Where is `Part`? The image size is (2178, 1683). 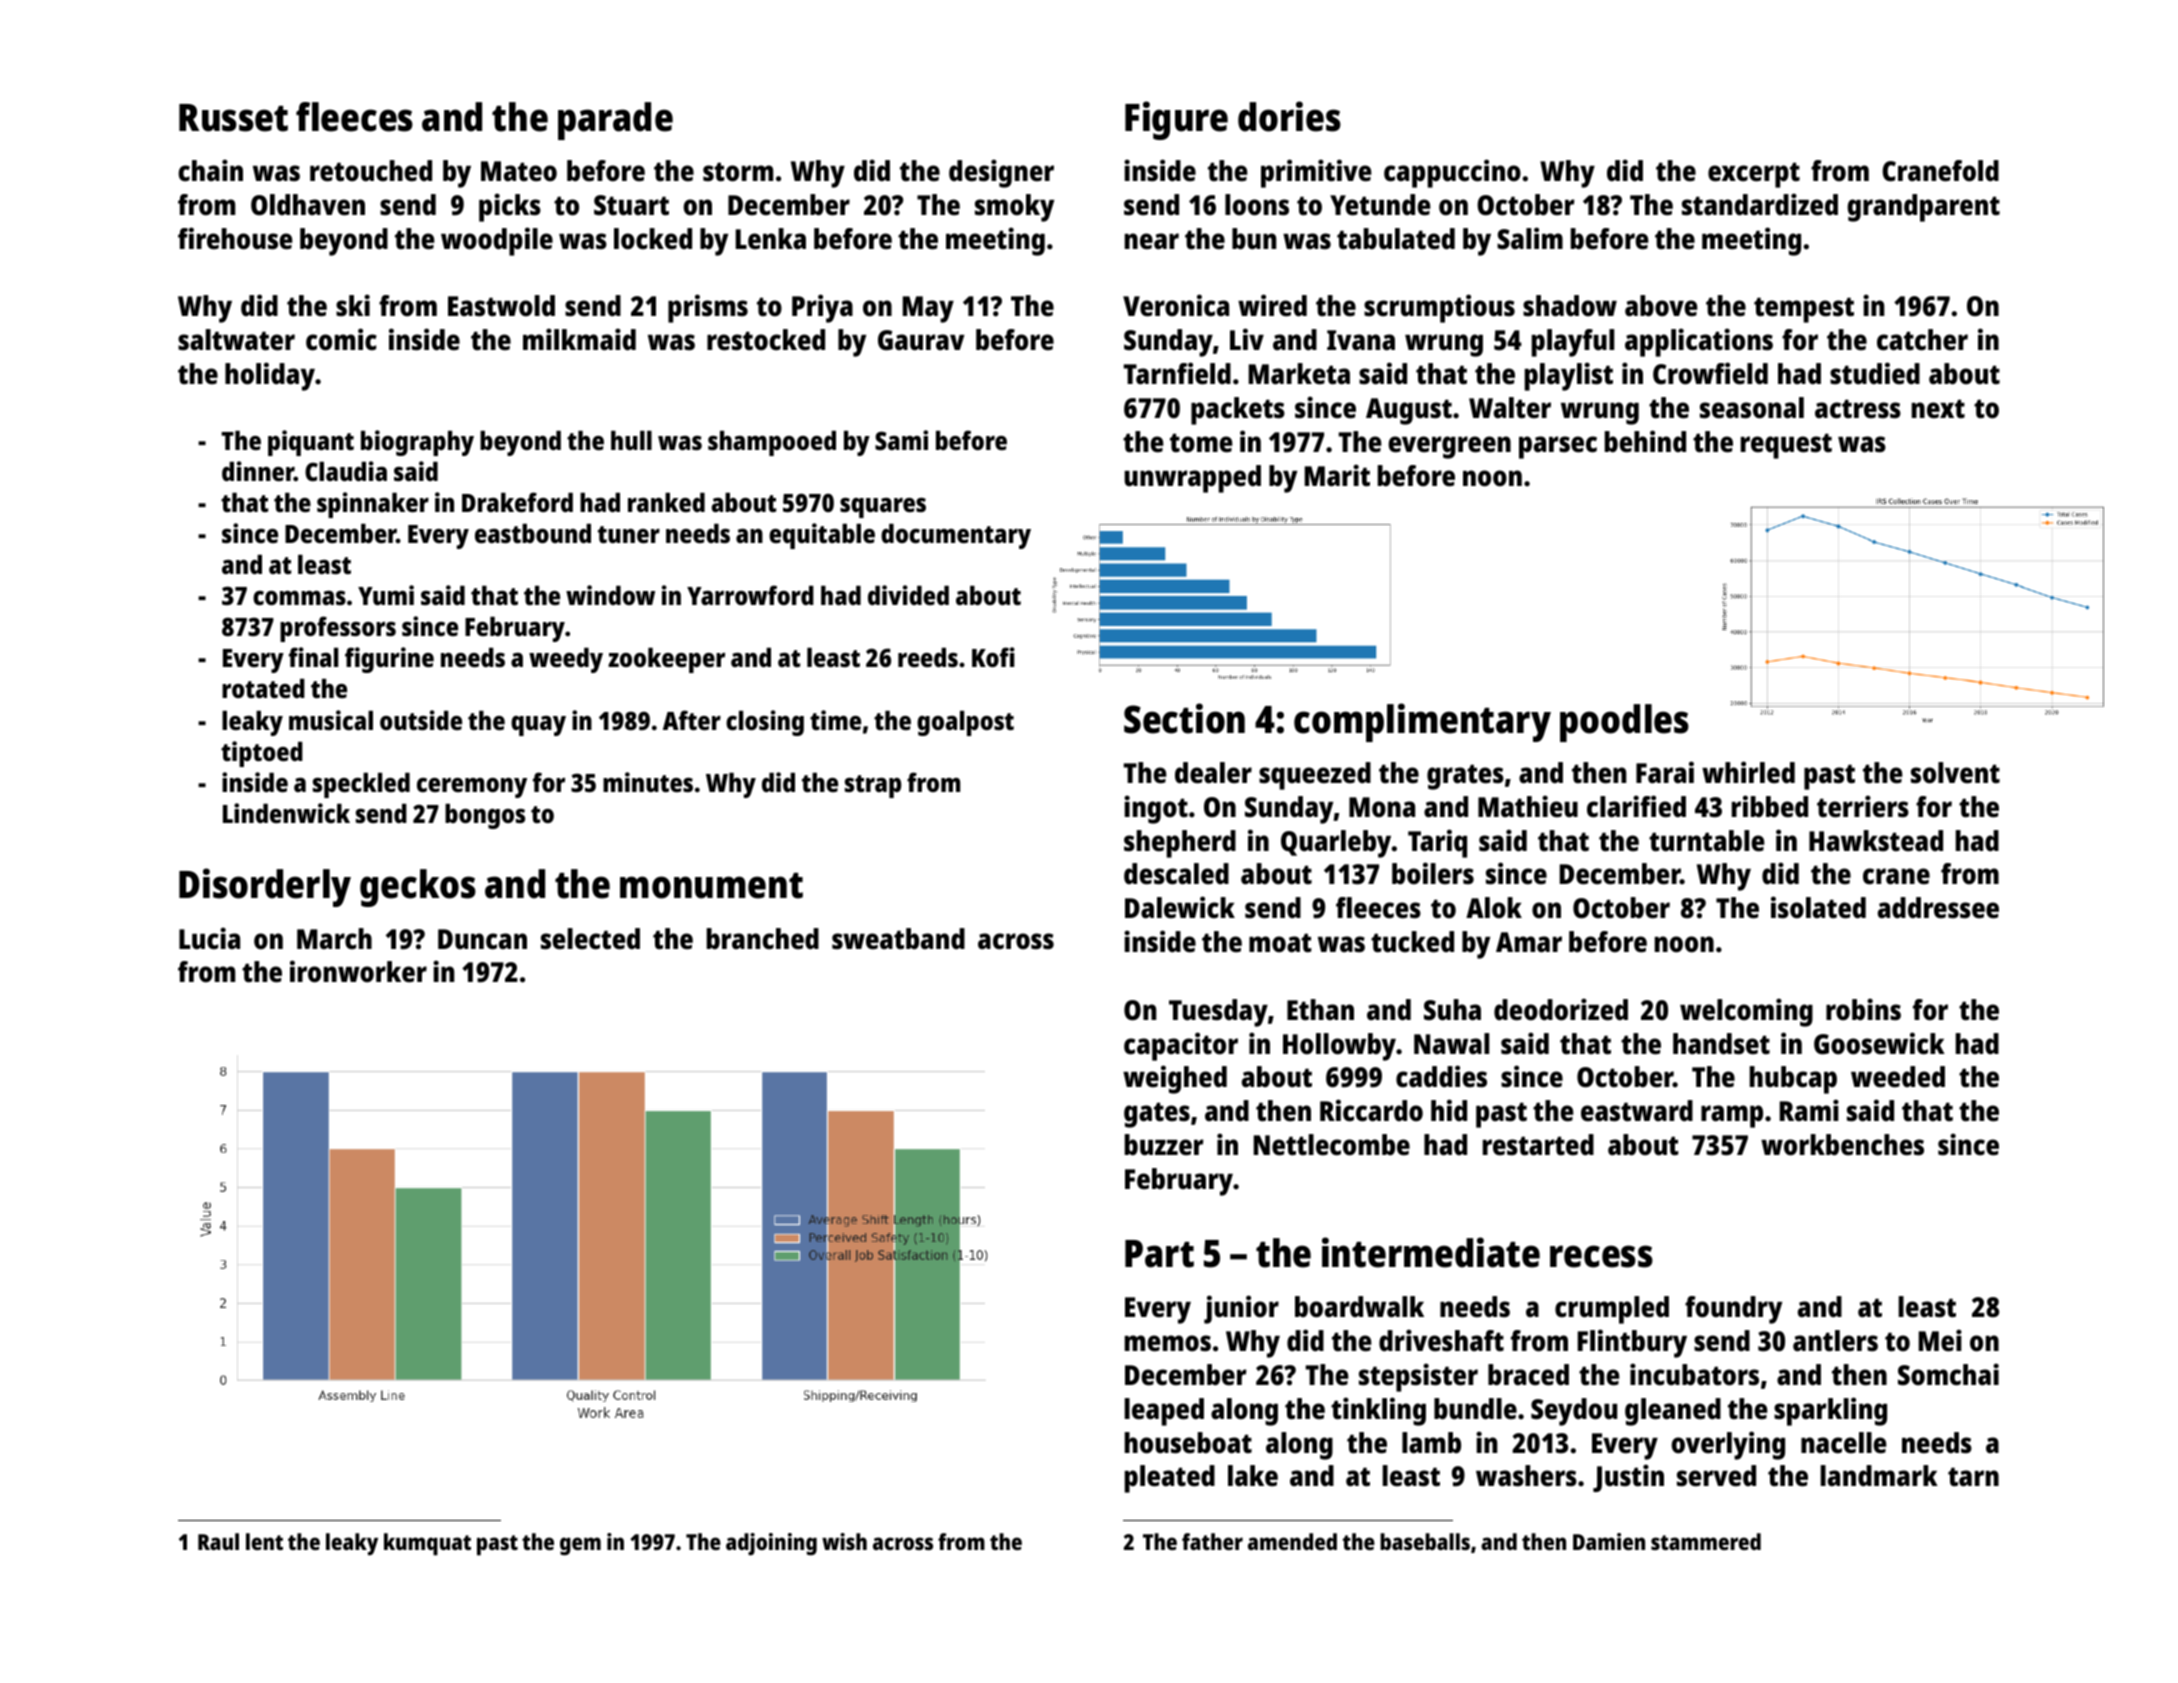 Part is located at coordinates (1159, 1254).
